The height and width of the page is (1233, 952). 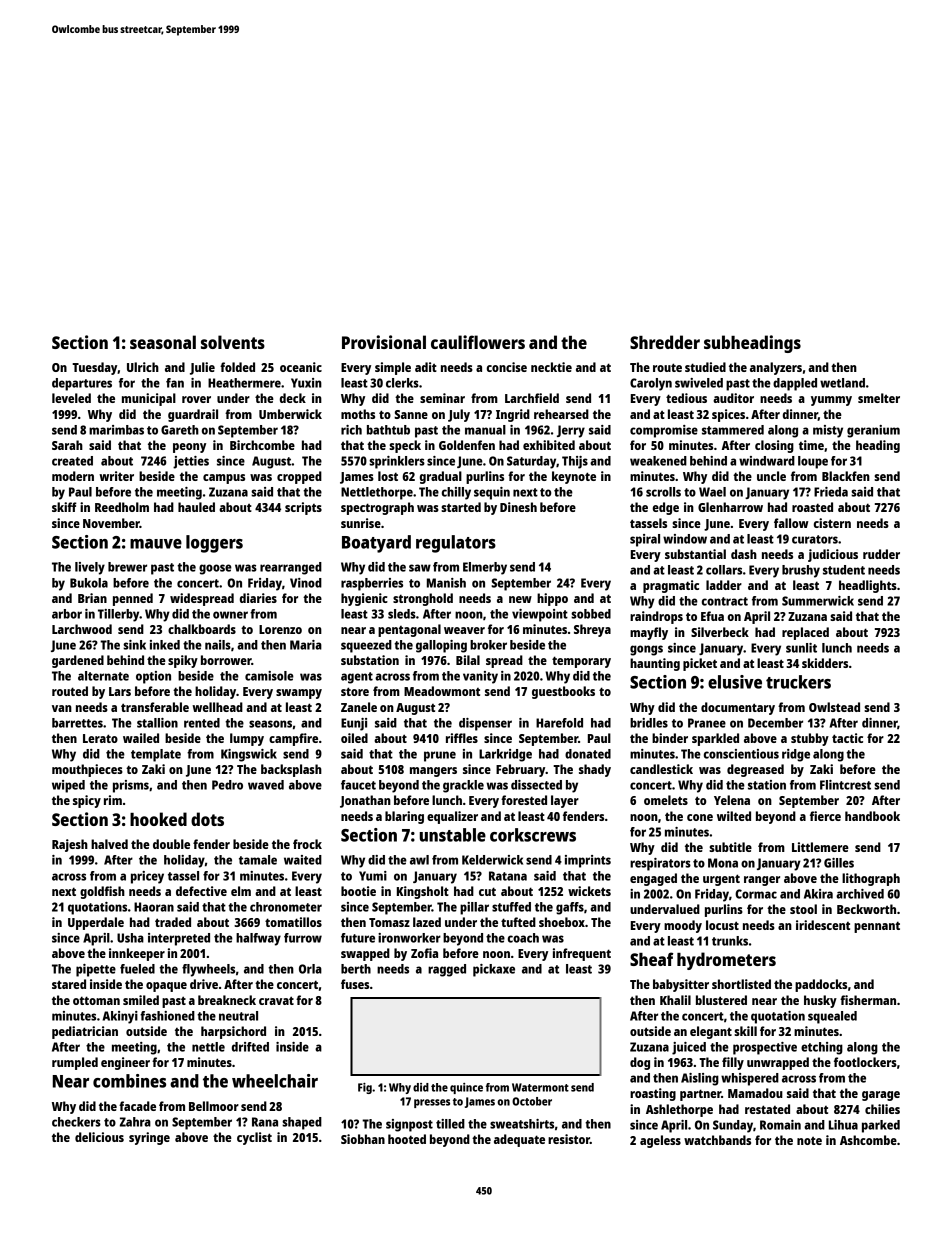 What do you see at coordinates (466, 1088) in the page?
I see `quince` at bounding box center [466, 1088].
